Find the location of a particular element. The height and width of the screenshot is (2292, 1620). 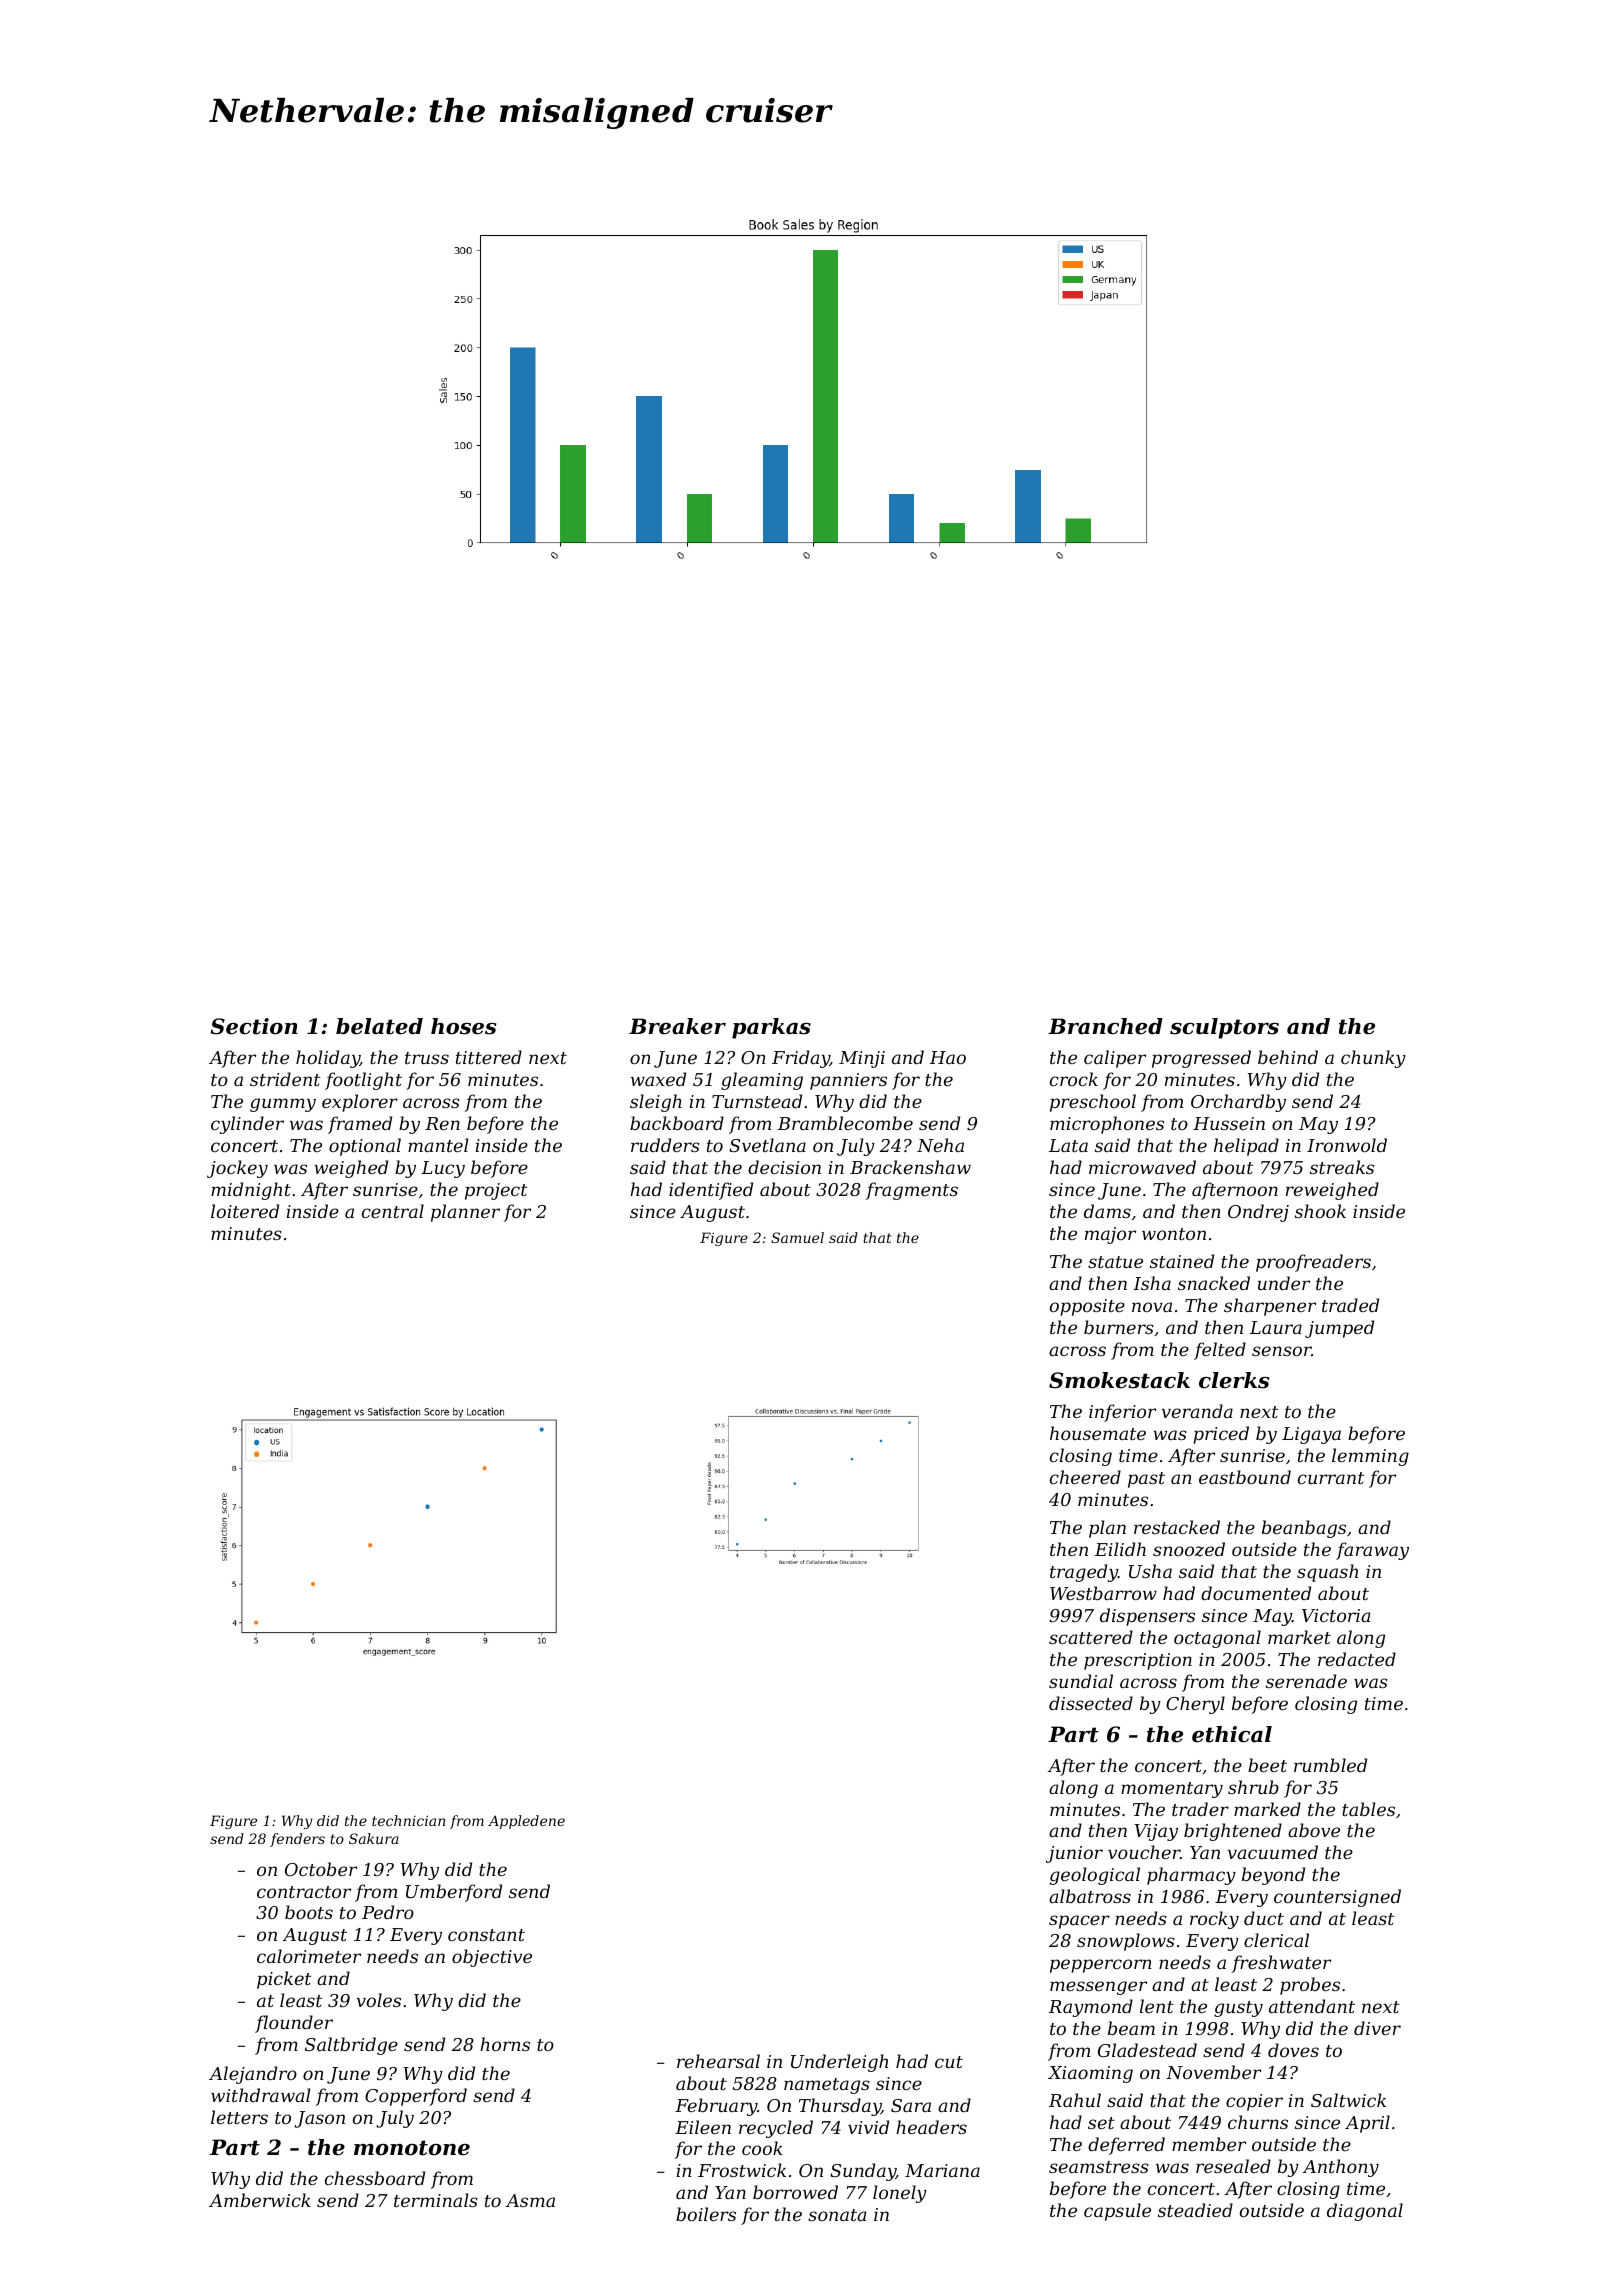

calorimeter is located at coordinates (309, 1956).
